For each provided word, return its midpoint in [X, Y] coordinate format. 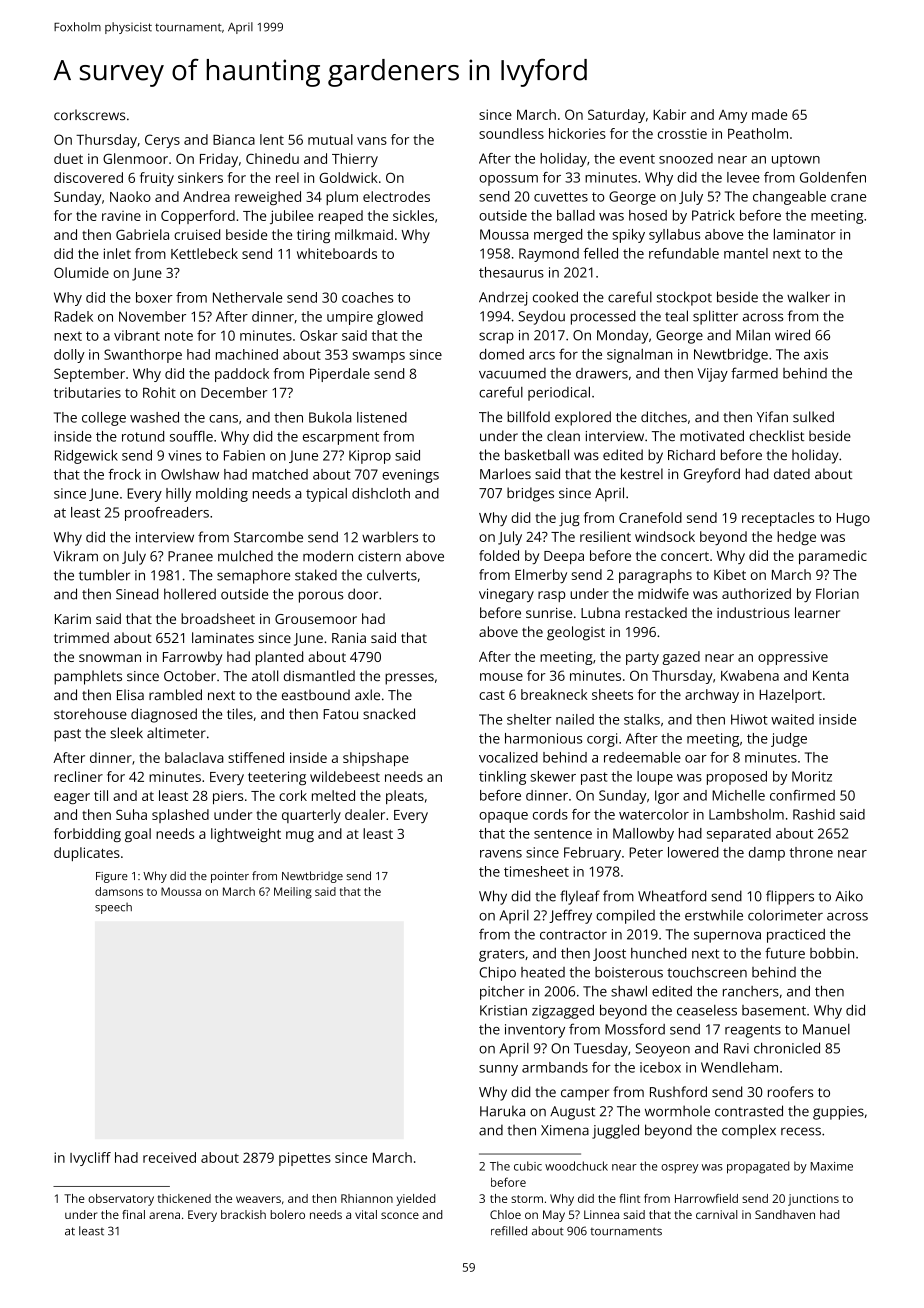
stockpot [684, 298]
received [169, 1157]
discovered [88, 177]
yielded [415, 1200]
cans [223, 419]
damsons [119, 891]
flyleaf [580, 897]
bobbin [832, 953]
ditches [664, 416]
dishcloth [381, 493]
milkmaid [364, 234]
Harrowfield [706, 1198]
